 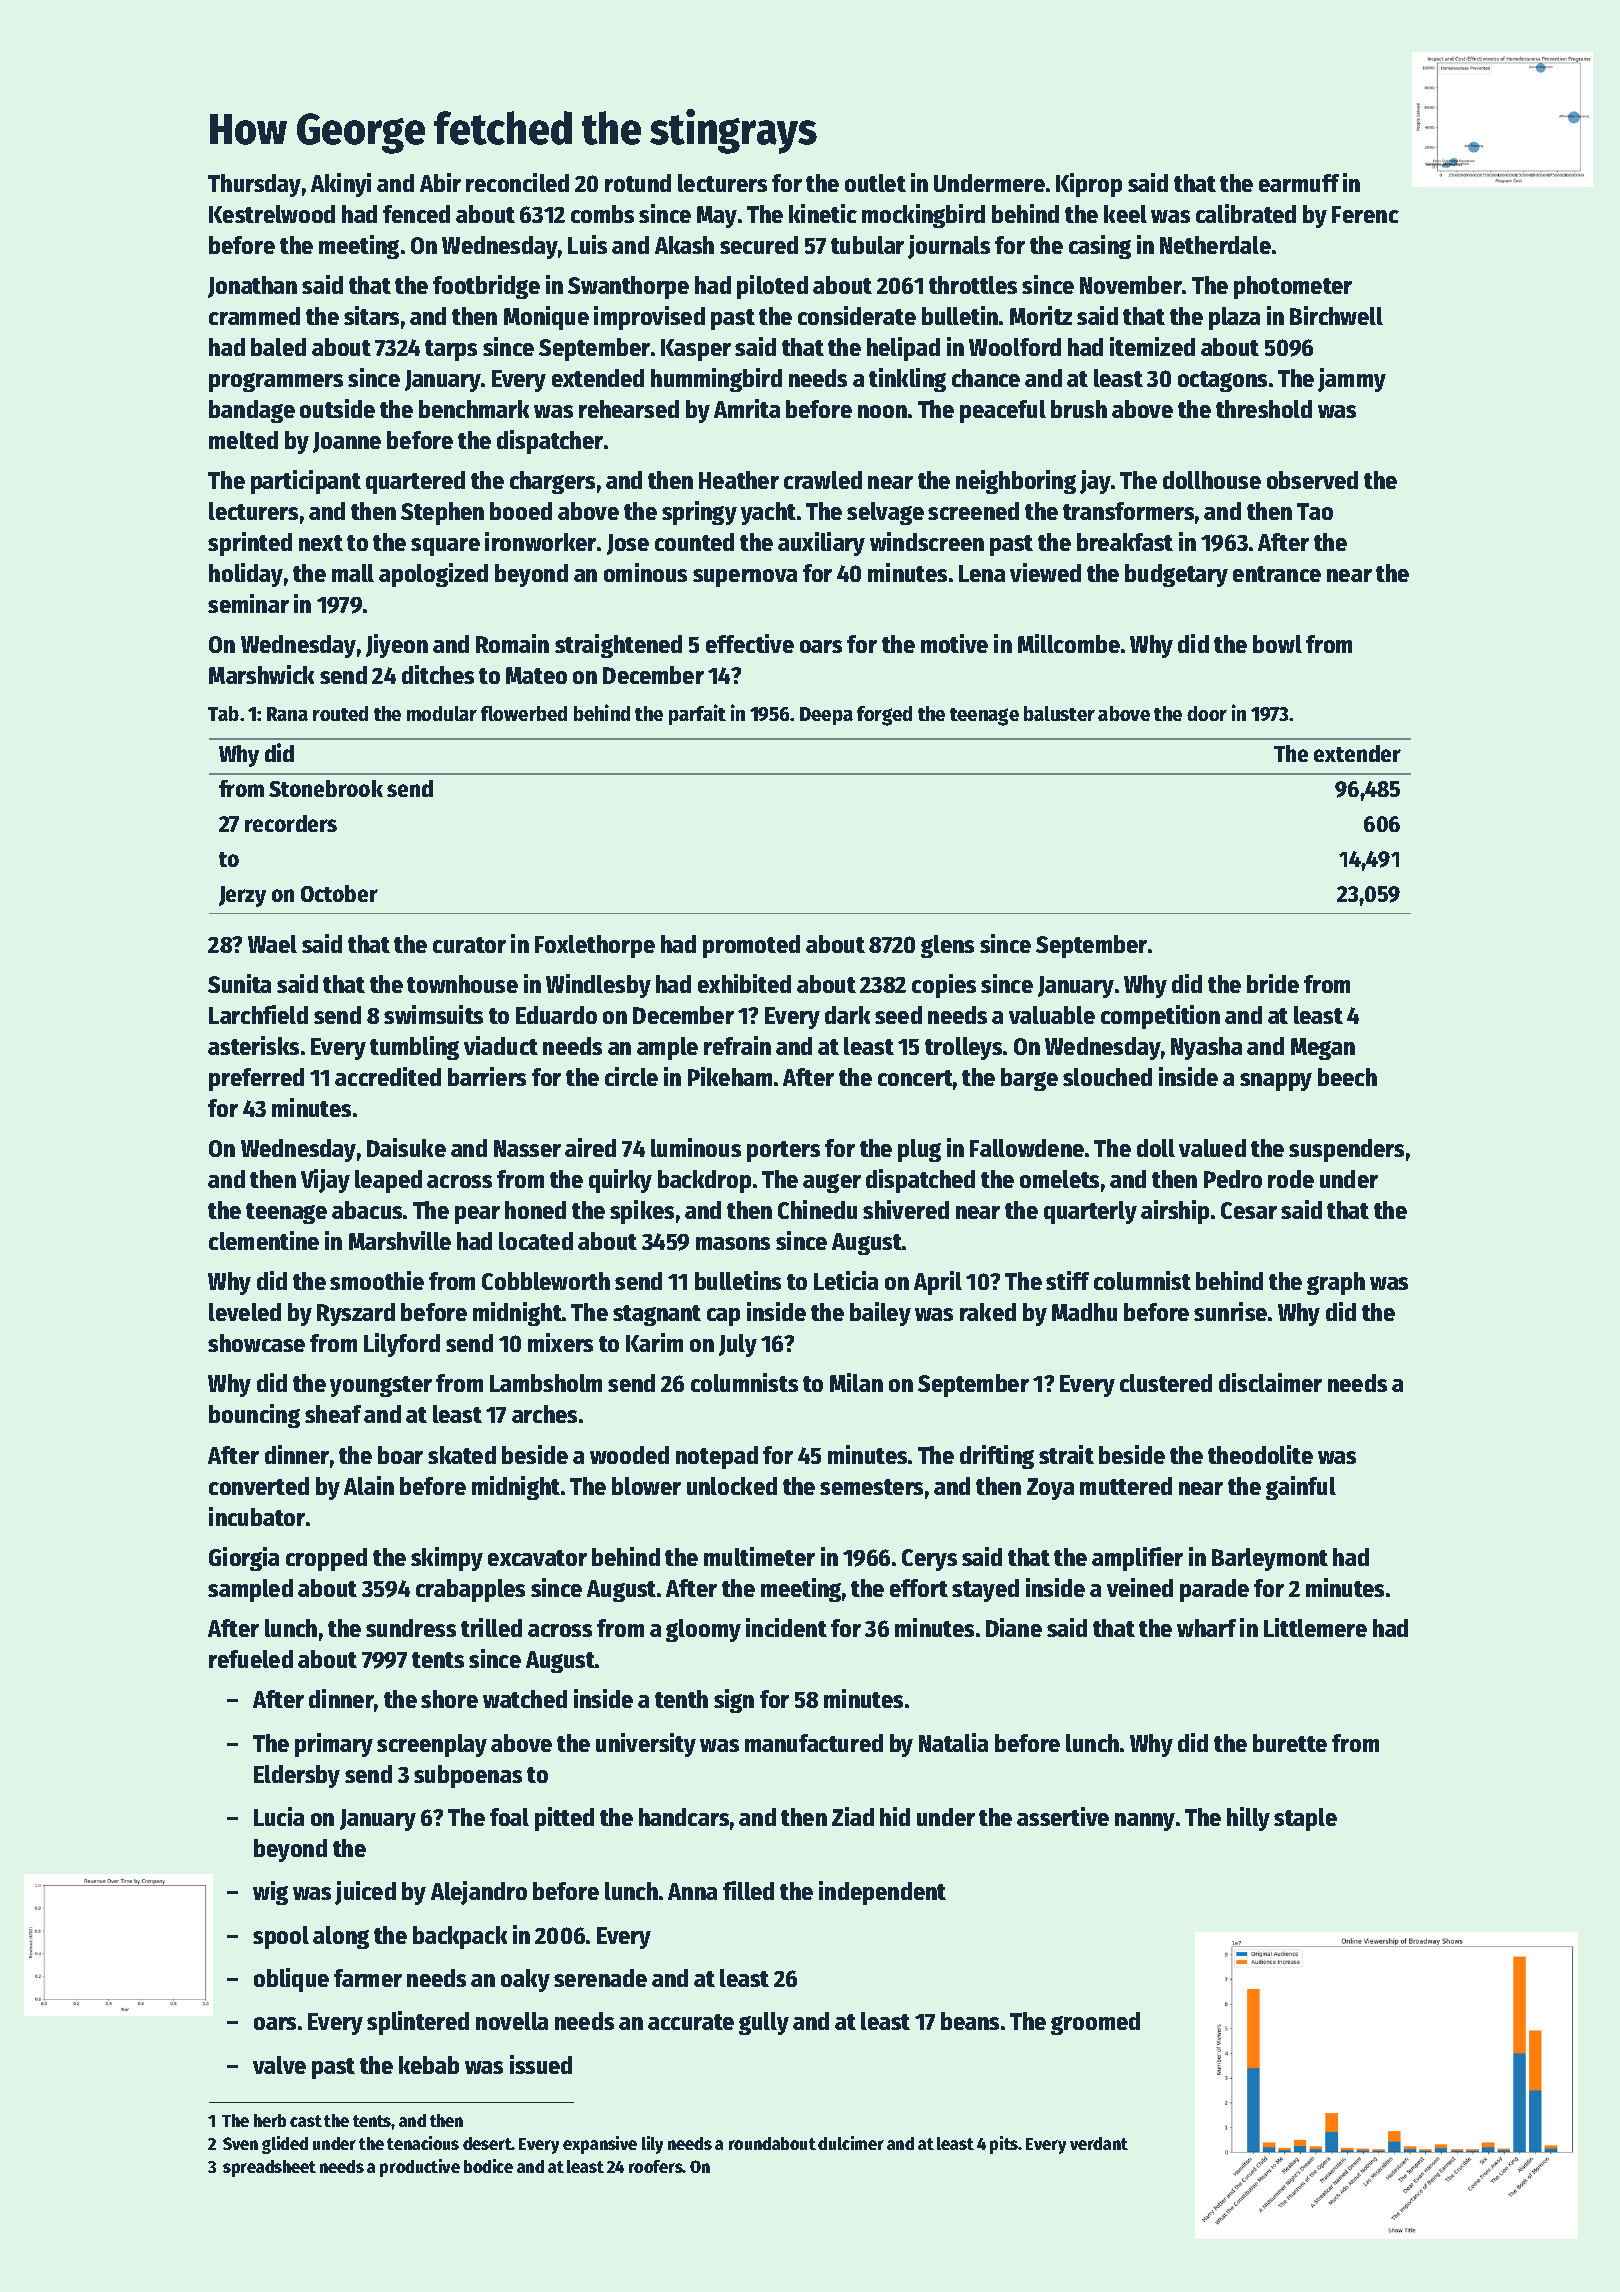 I want to click on valuable, so click(x=1052, y=1015).
